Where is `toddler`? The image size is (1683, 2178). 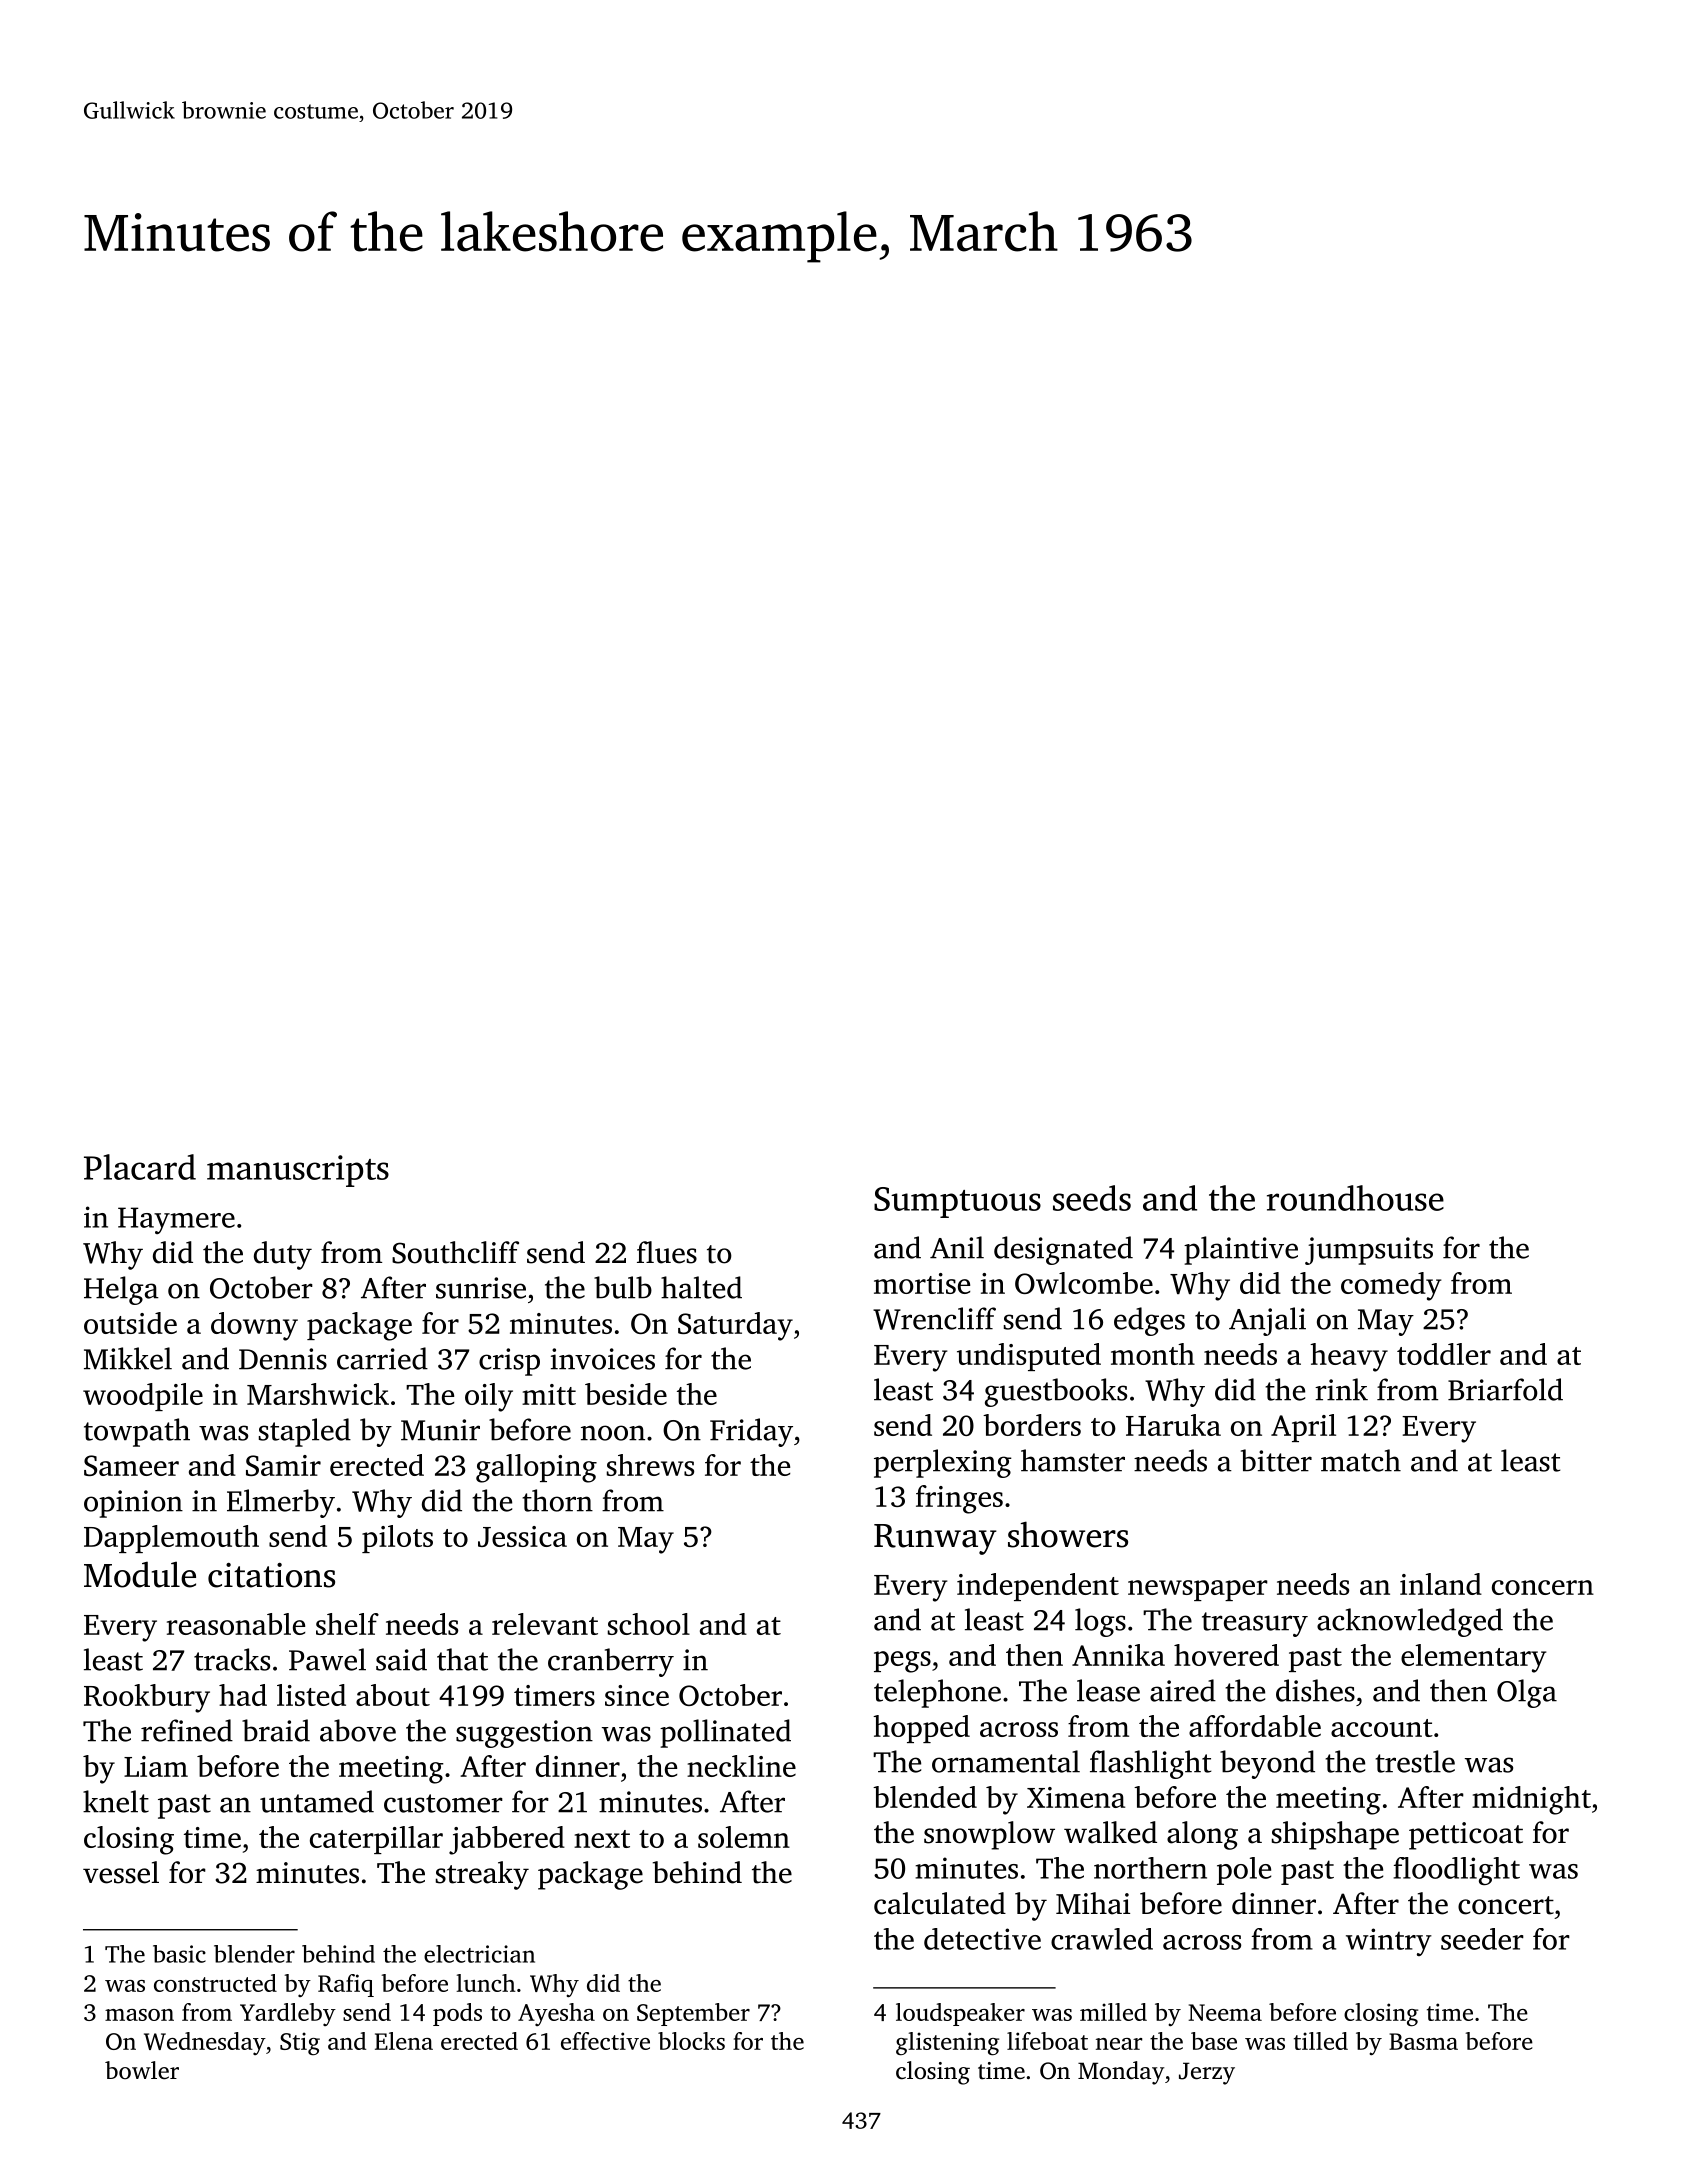
toddler is located at coordinates (1444, 1354).
